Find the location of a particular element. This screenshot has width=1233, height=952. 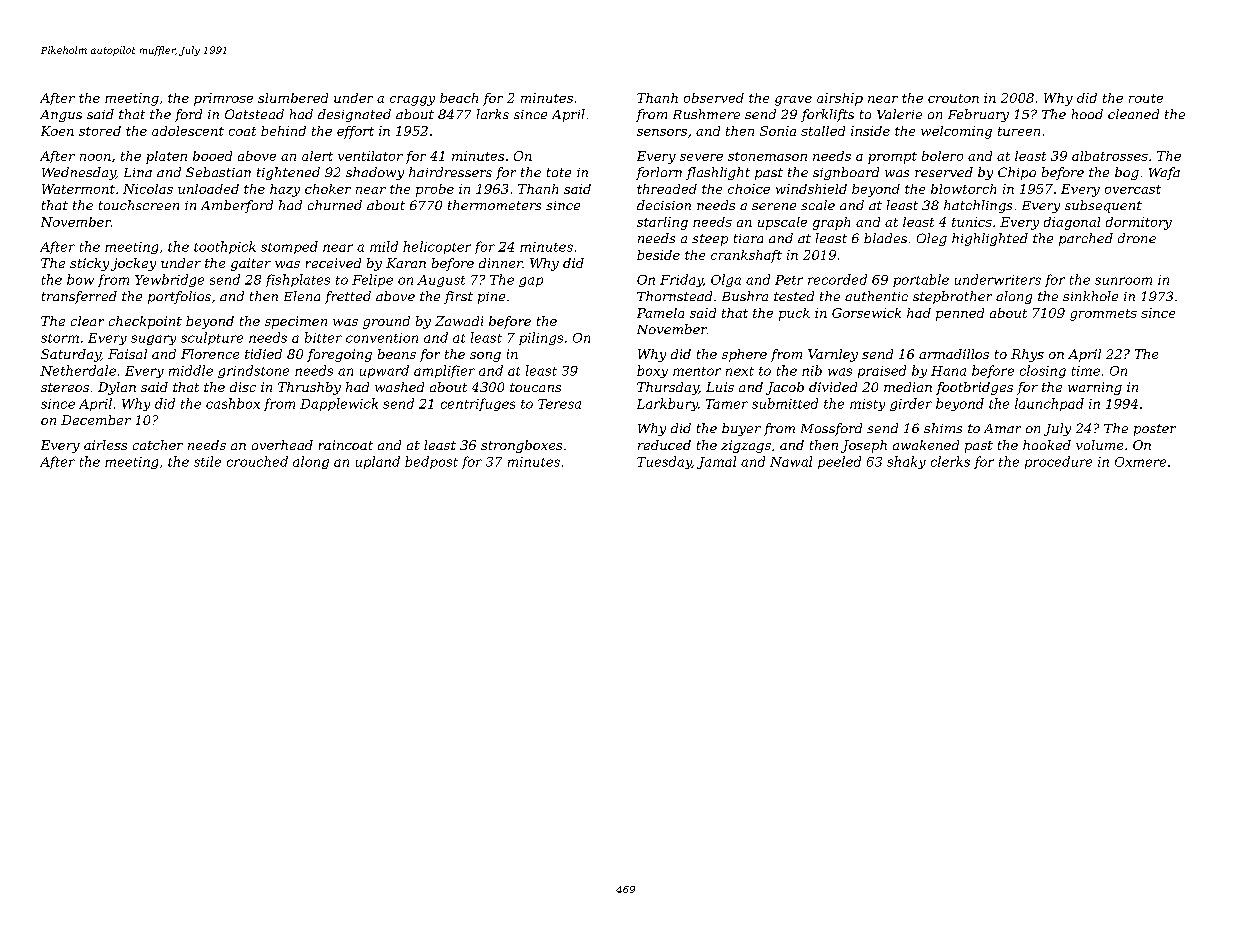

flashlight is located at coordinates (718, 173).
